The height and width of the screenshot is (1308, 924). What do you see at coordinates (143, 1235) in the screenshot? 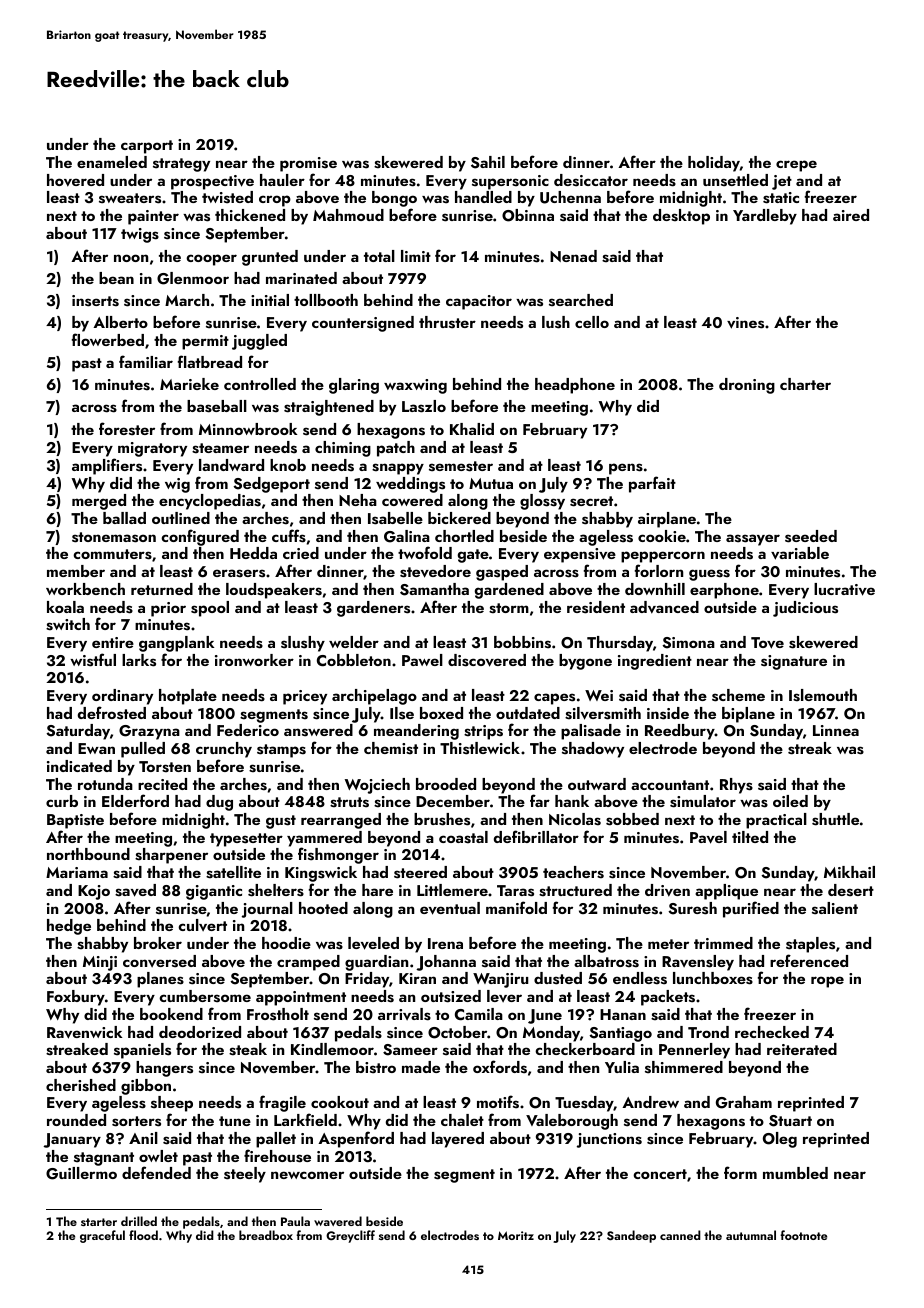
I see `flood` at bounding box center [143, 1235].
